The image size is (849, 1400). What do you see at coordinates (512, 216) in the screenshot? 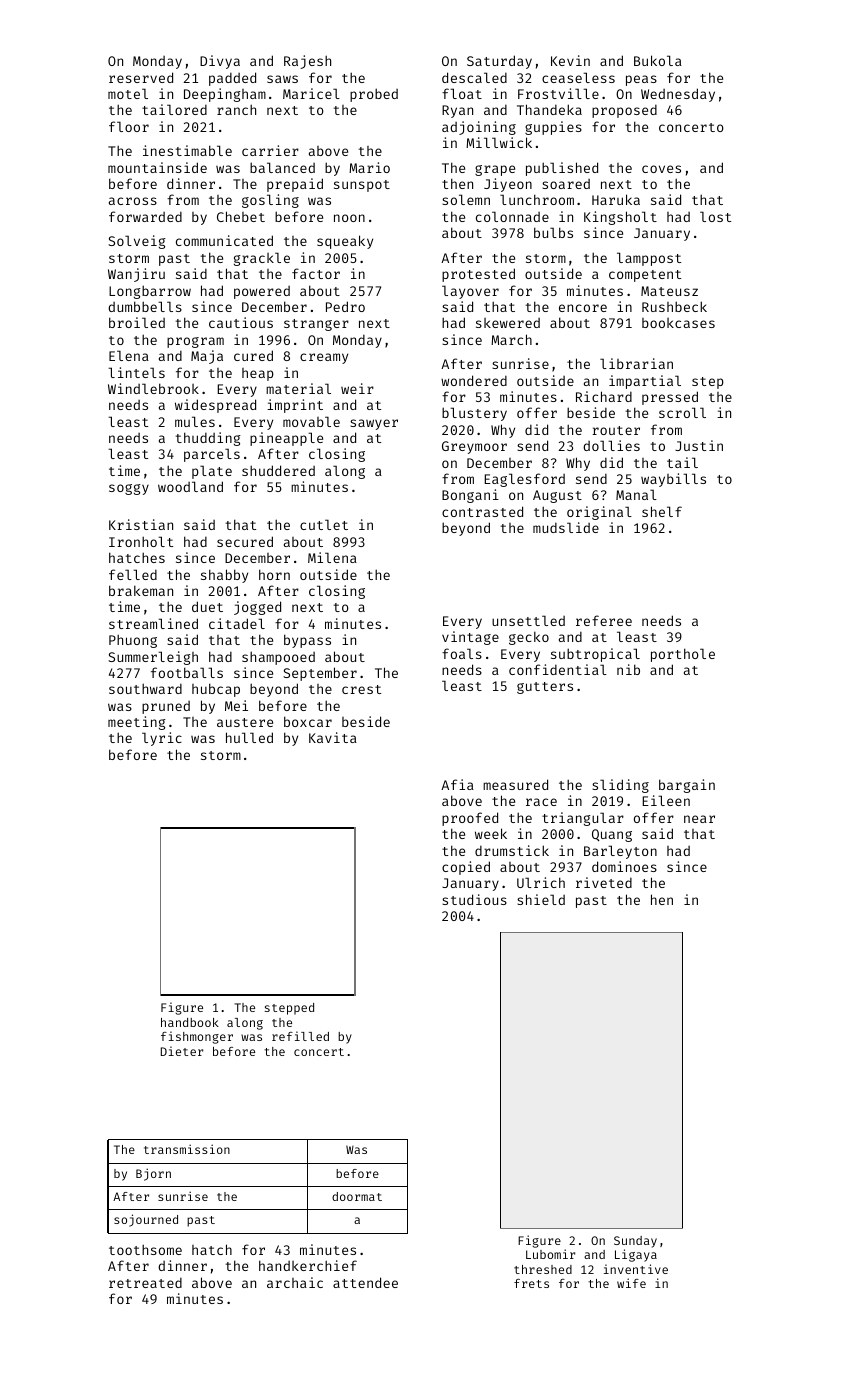
I see `colonnade` at bounding box center [512, 216].
